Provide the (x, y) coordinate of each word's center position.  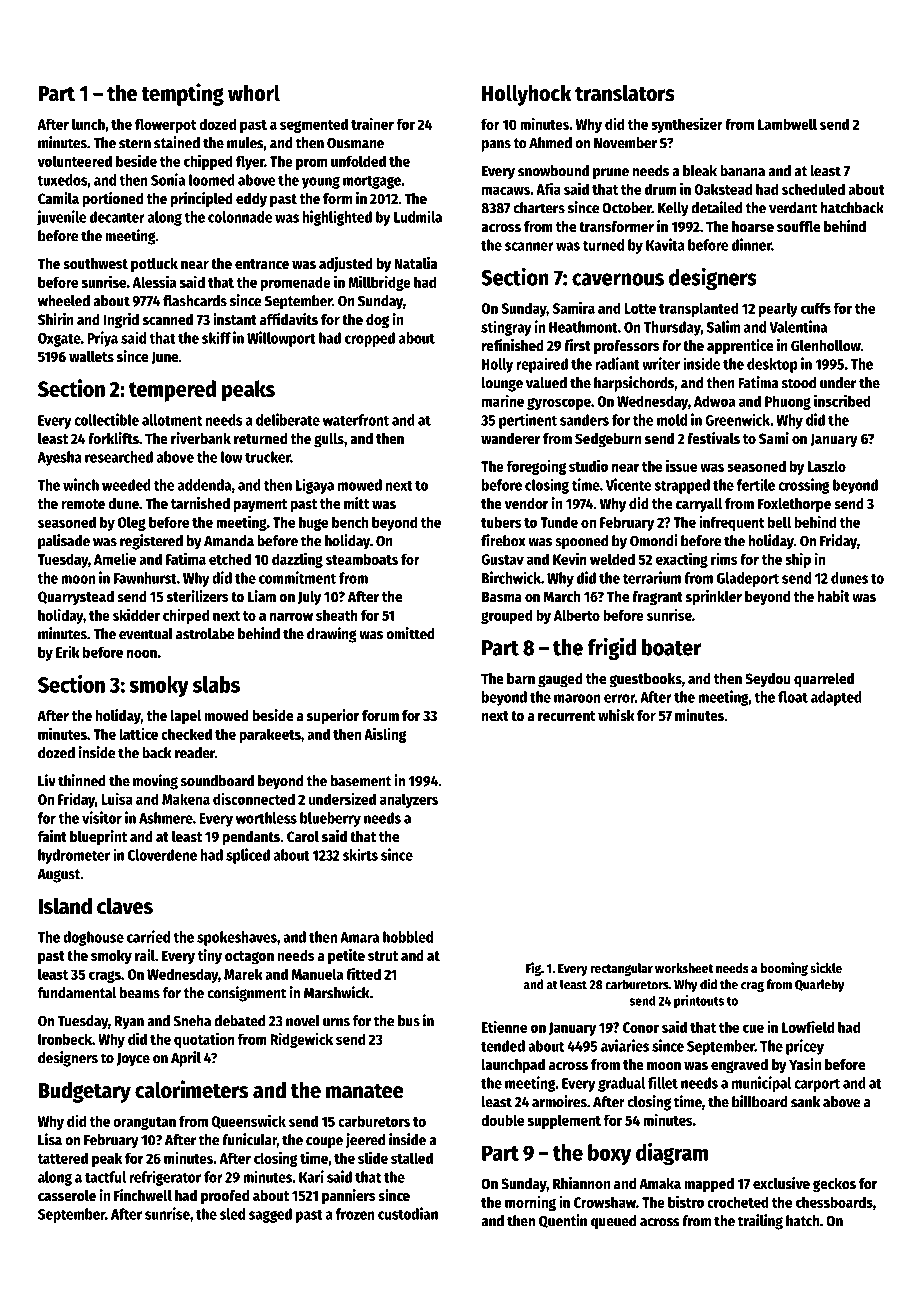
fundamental (77, 993)
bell (779, 522)
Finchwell (143, 1195)
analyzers (409, 800)
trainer (372, 123)
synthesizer (687, 125)
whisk (616, 715)
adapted (836, 698)
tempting (182, 94)
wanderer (510, 438)
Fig (533, 969)
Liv (47, 780)
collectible (106, 419)
